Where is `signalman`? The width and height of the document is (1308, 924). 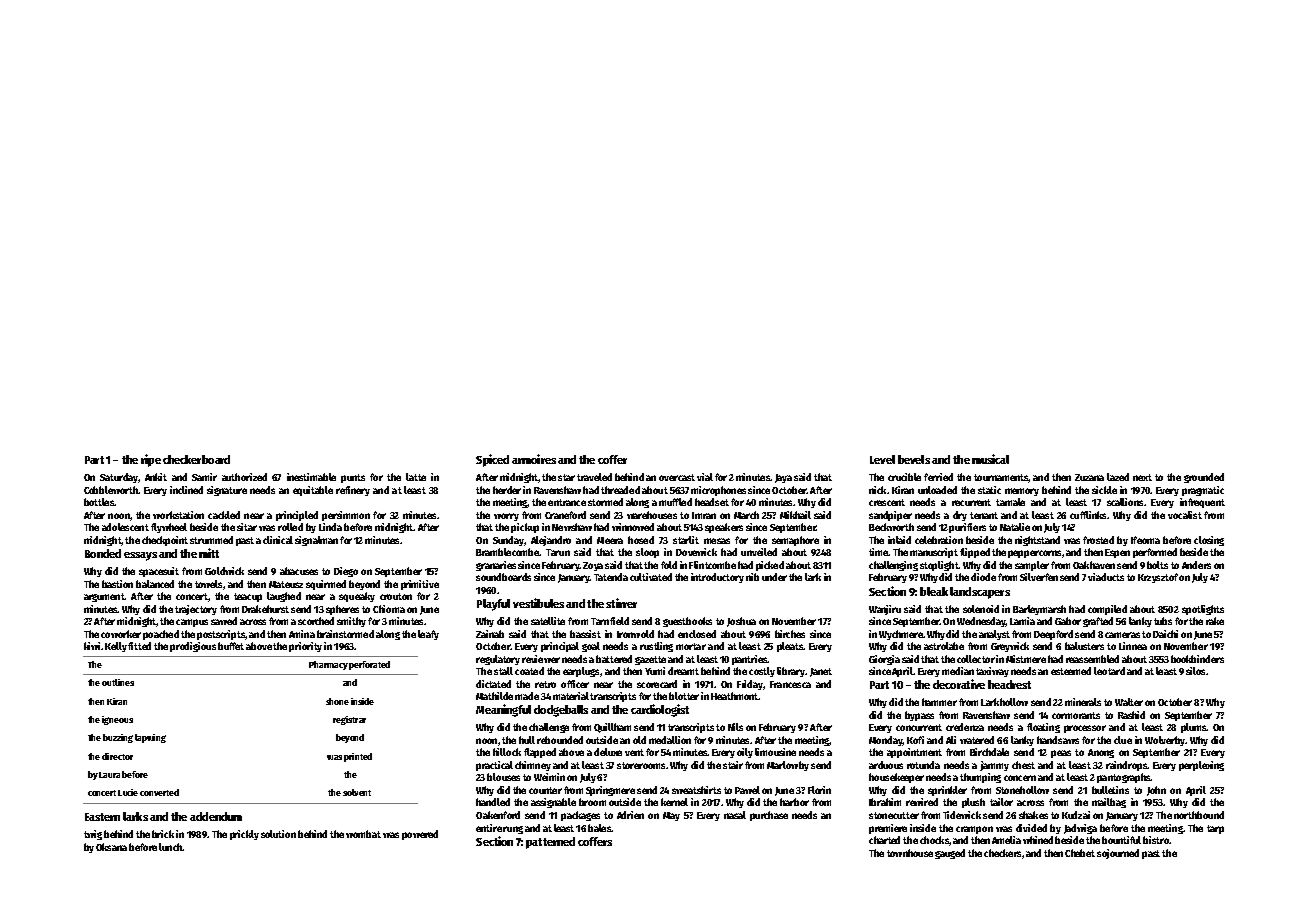 signalman is located at coordinates (316, 541).
